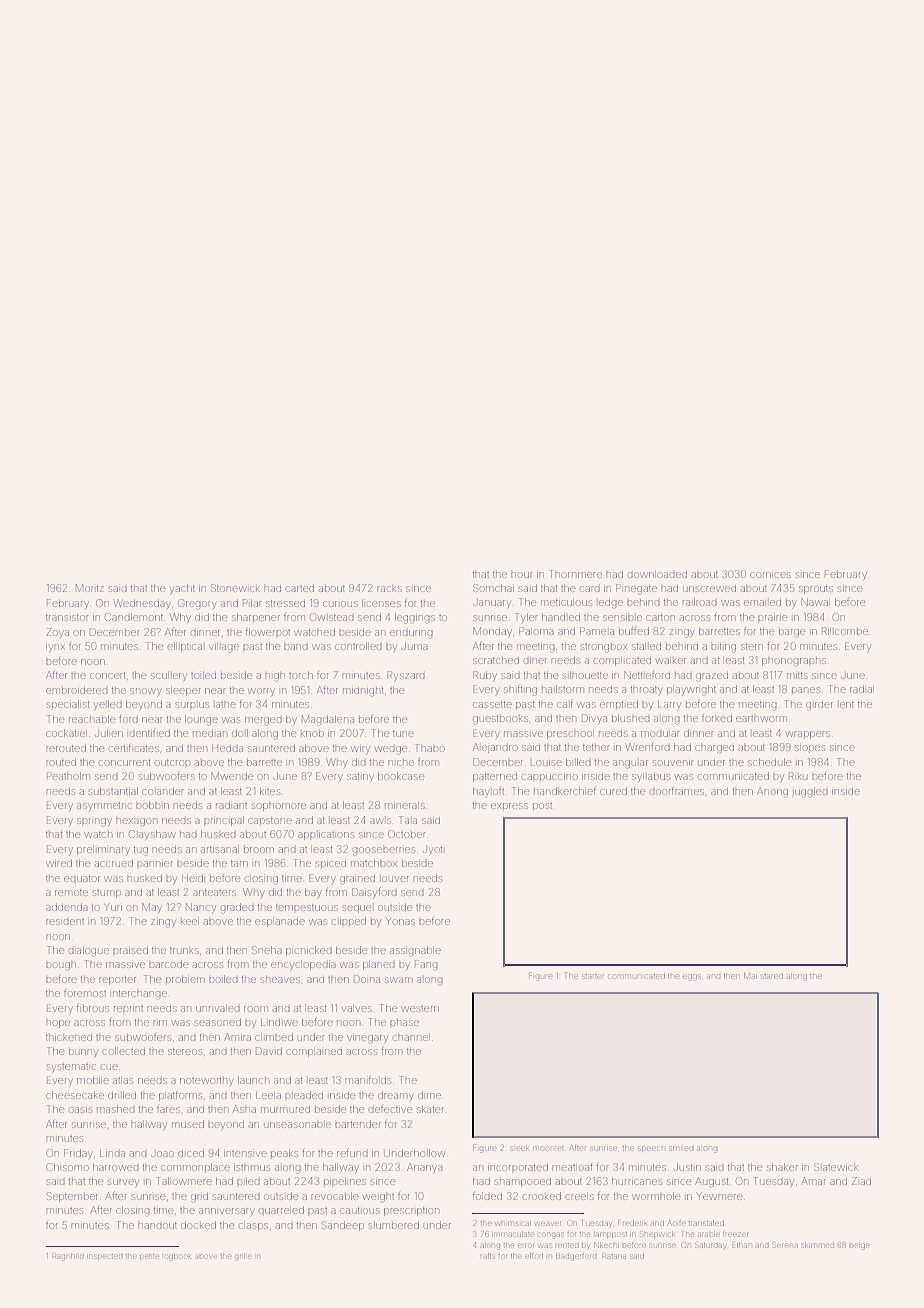  I want to click on weight, so click(379, 1198).
